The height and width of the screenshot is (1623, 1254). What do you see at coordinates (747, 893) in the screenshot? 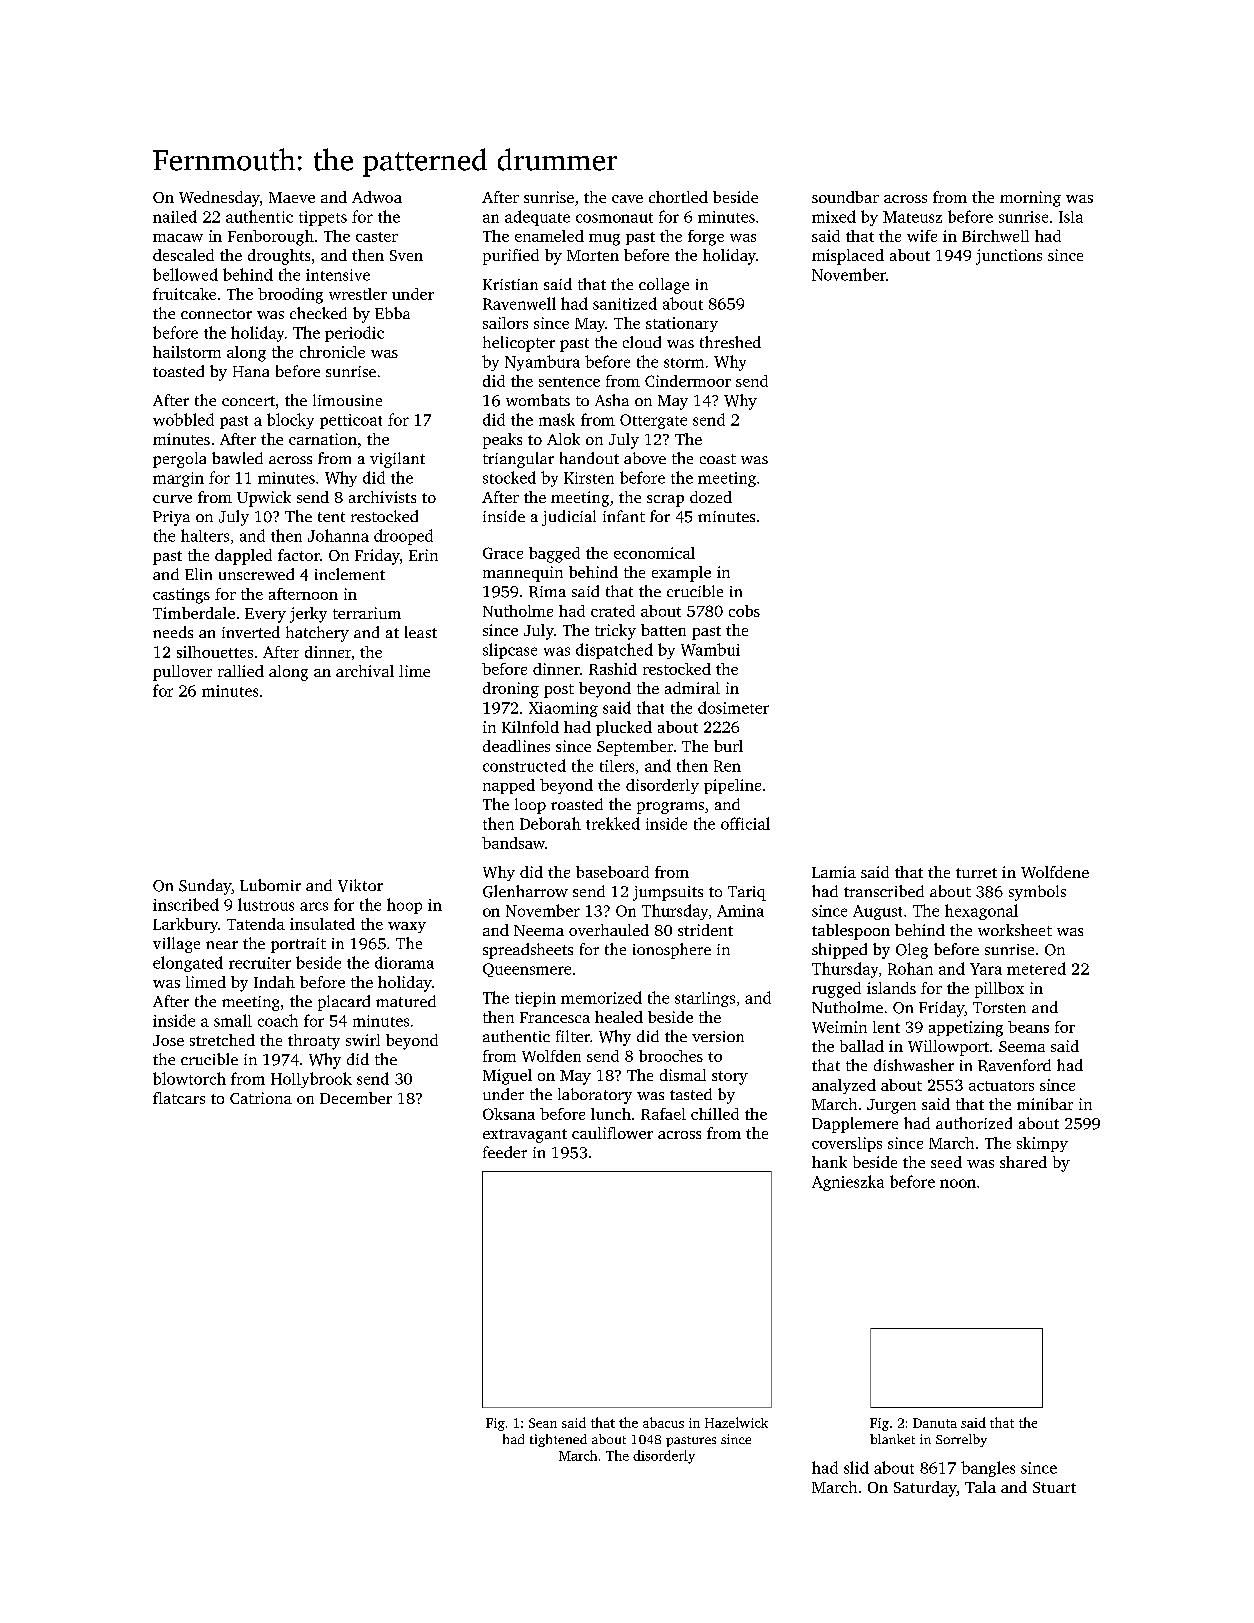
I see `Tariq` at bounding box center [747, 893].
